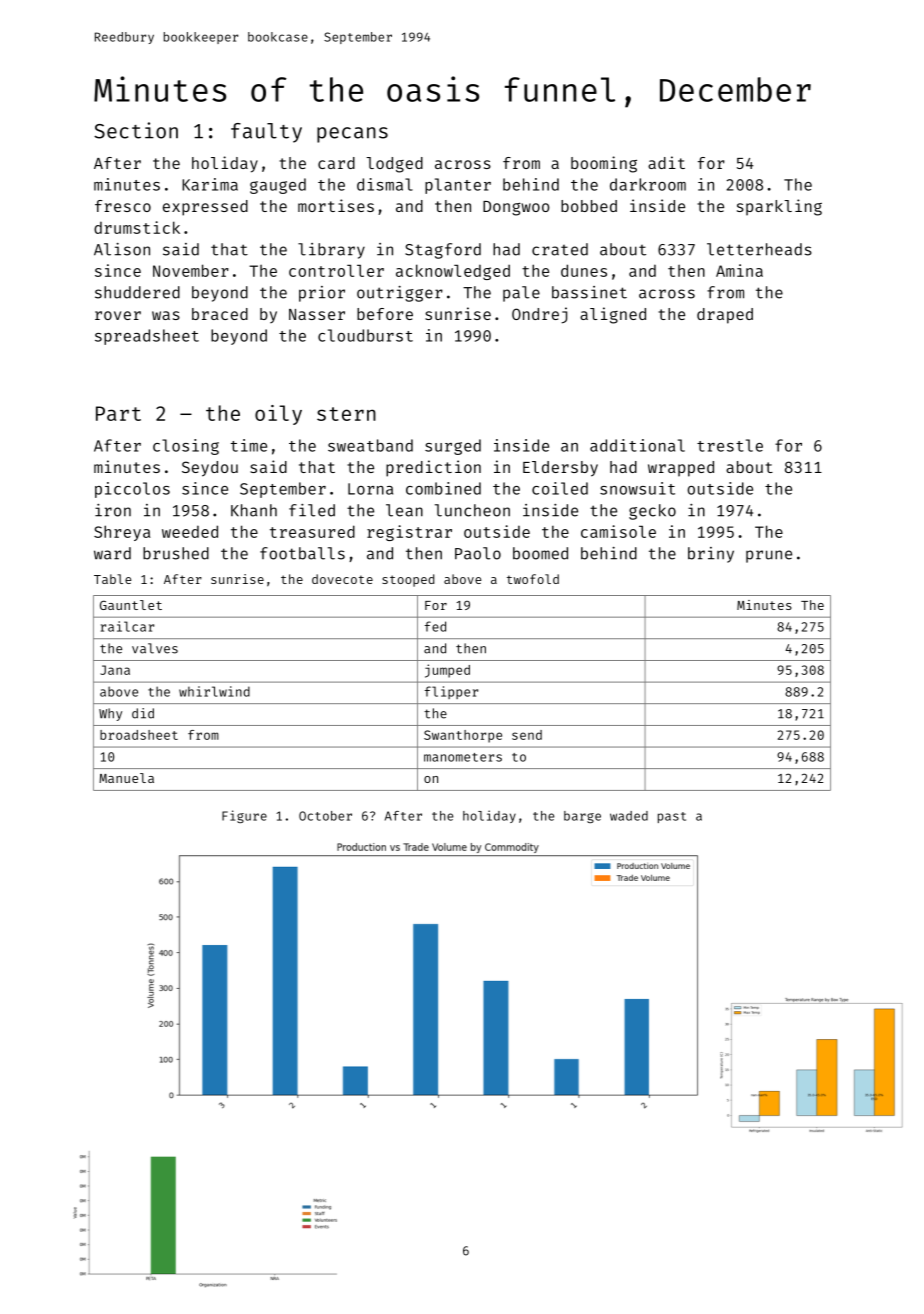 The width and height of the screenshot is (924, 1314). I want to click on additional, so click(637, 445).
